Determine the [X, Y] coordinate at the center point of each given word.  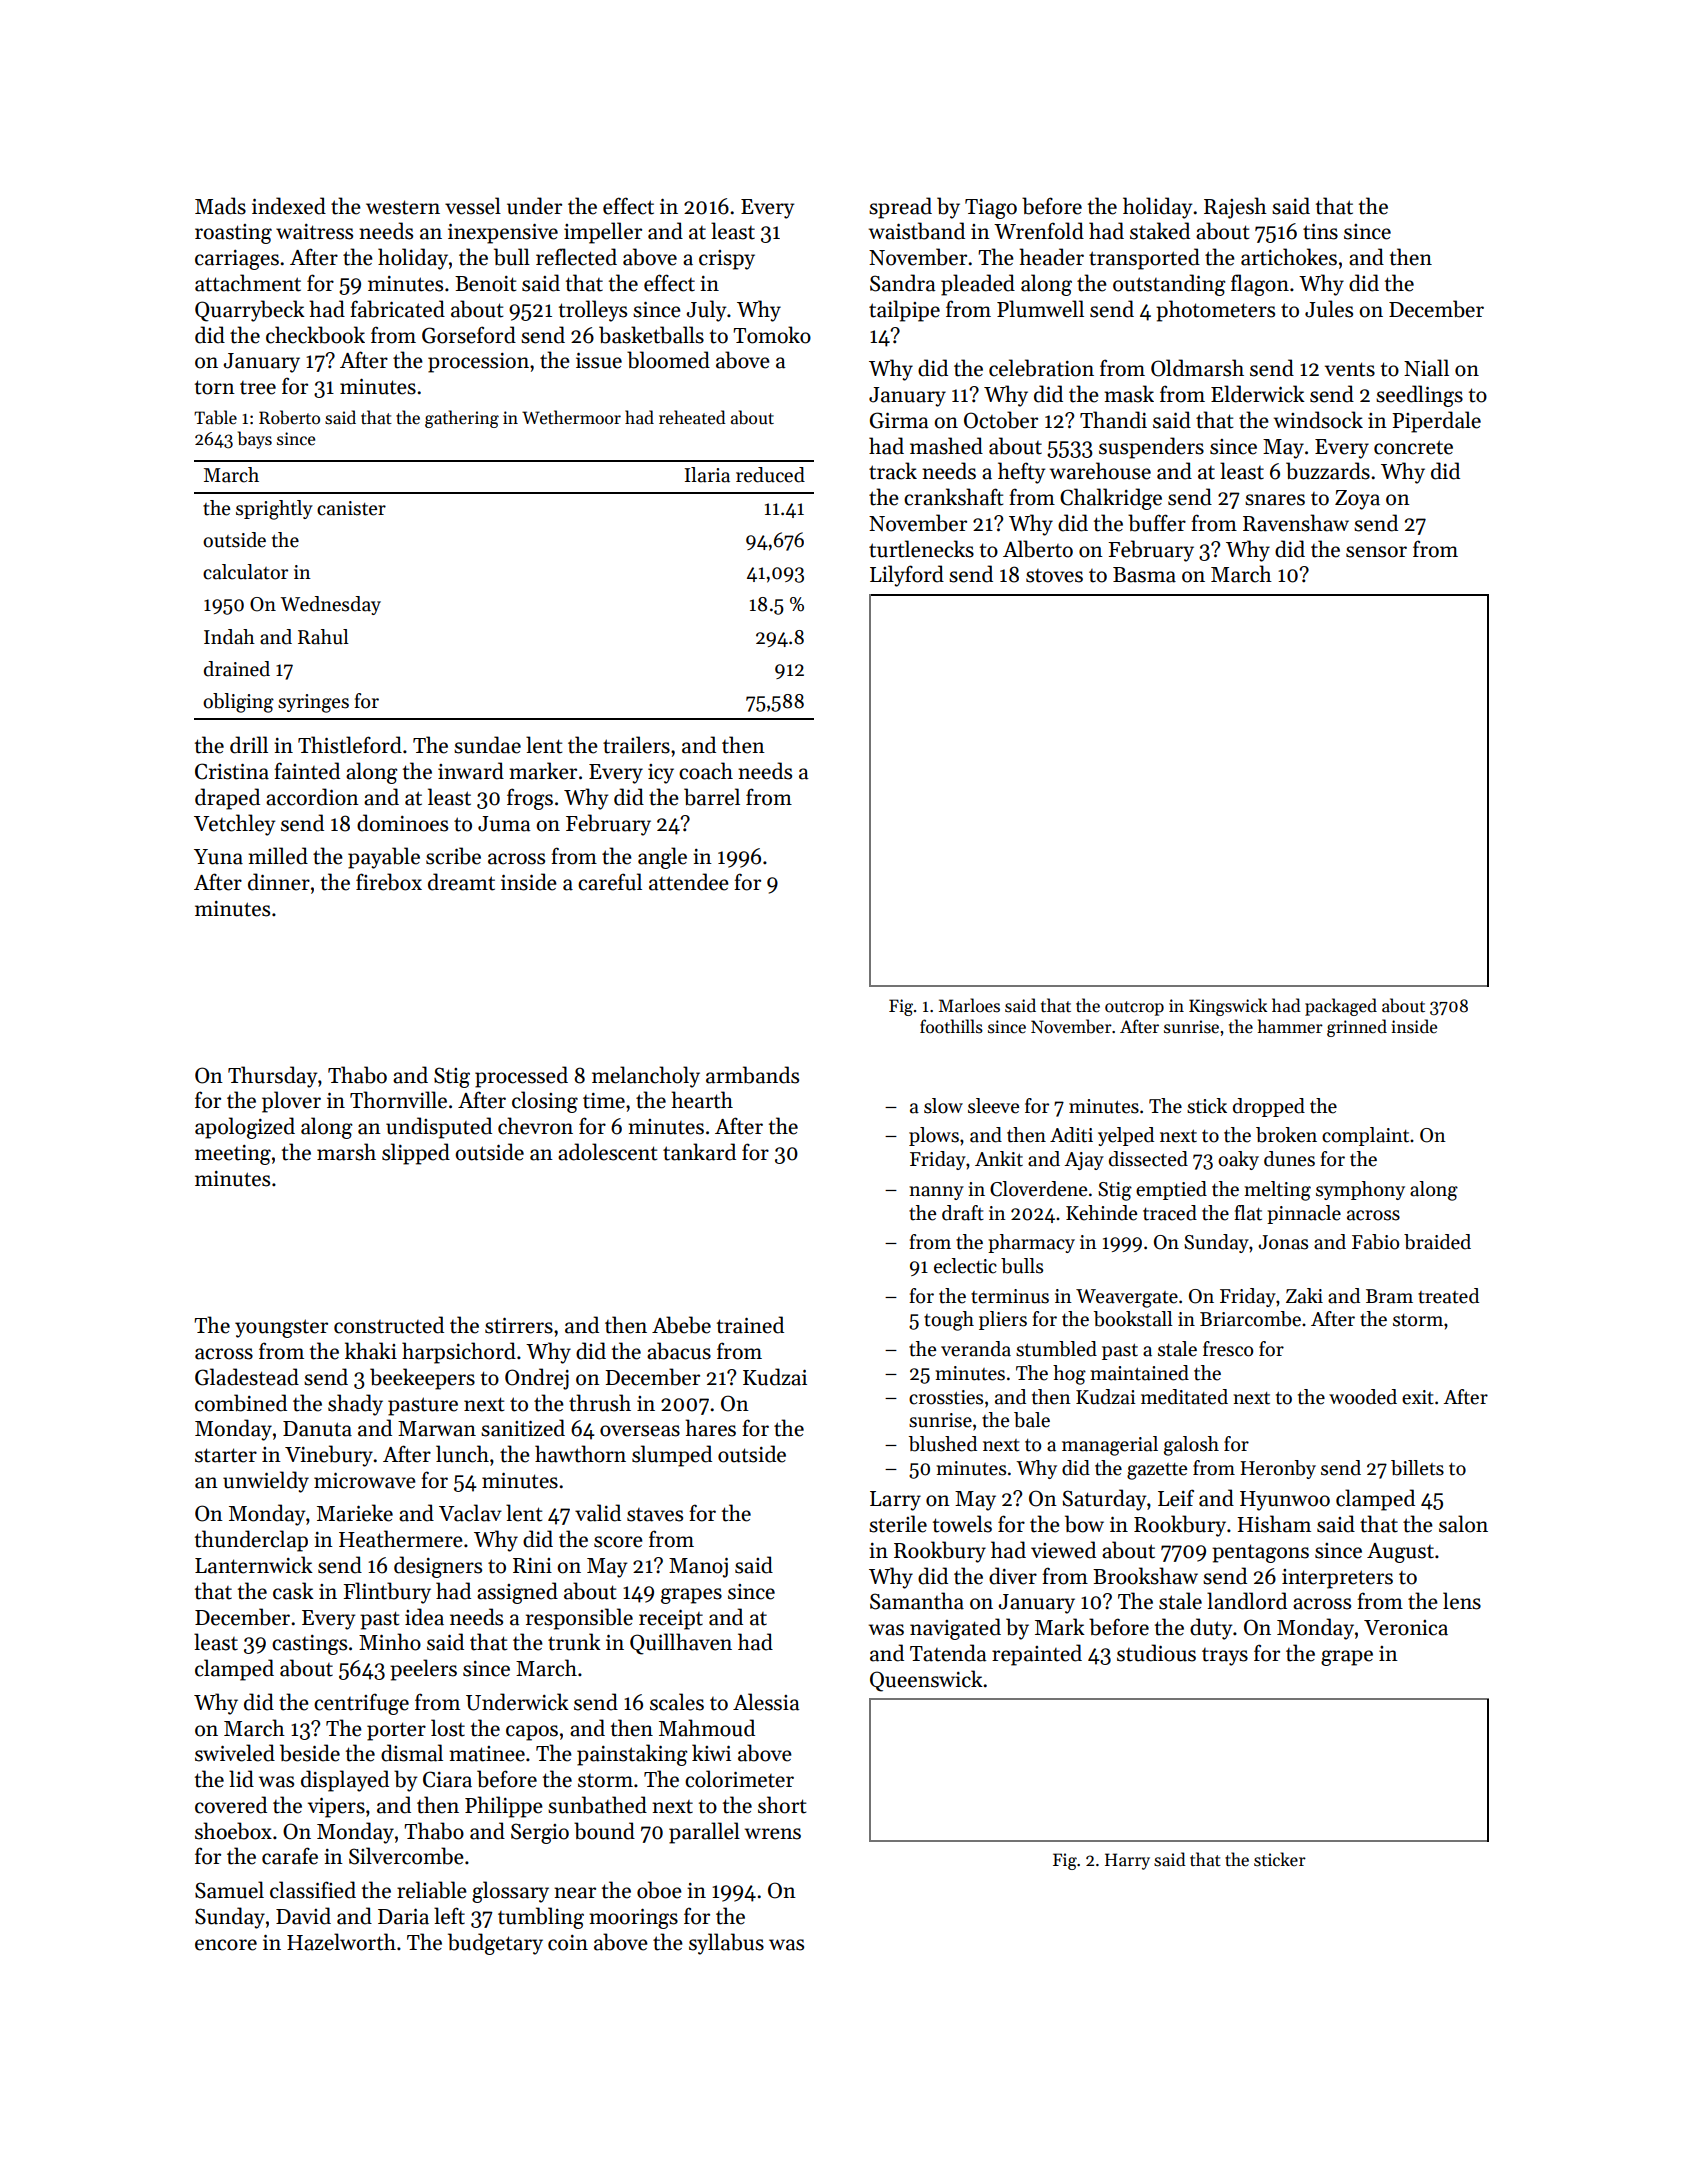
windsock [1318, 420]
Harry [1127, 1861]
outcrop [1134, 1008]
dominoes [402, 823]
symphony [1360, 1190]
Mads [220, 206]
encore [226, 1945]
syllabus [726, 1944]
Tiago [991, 209]
